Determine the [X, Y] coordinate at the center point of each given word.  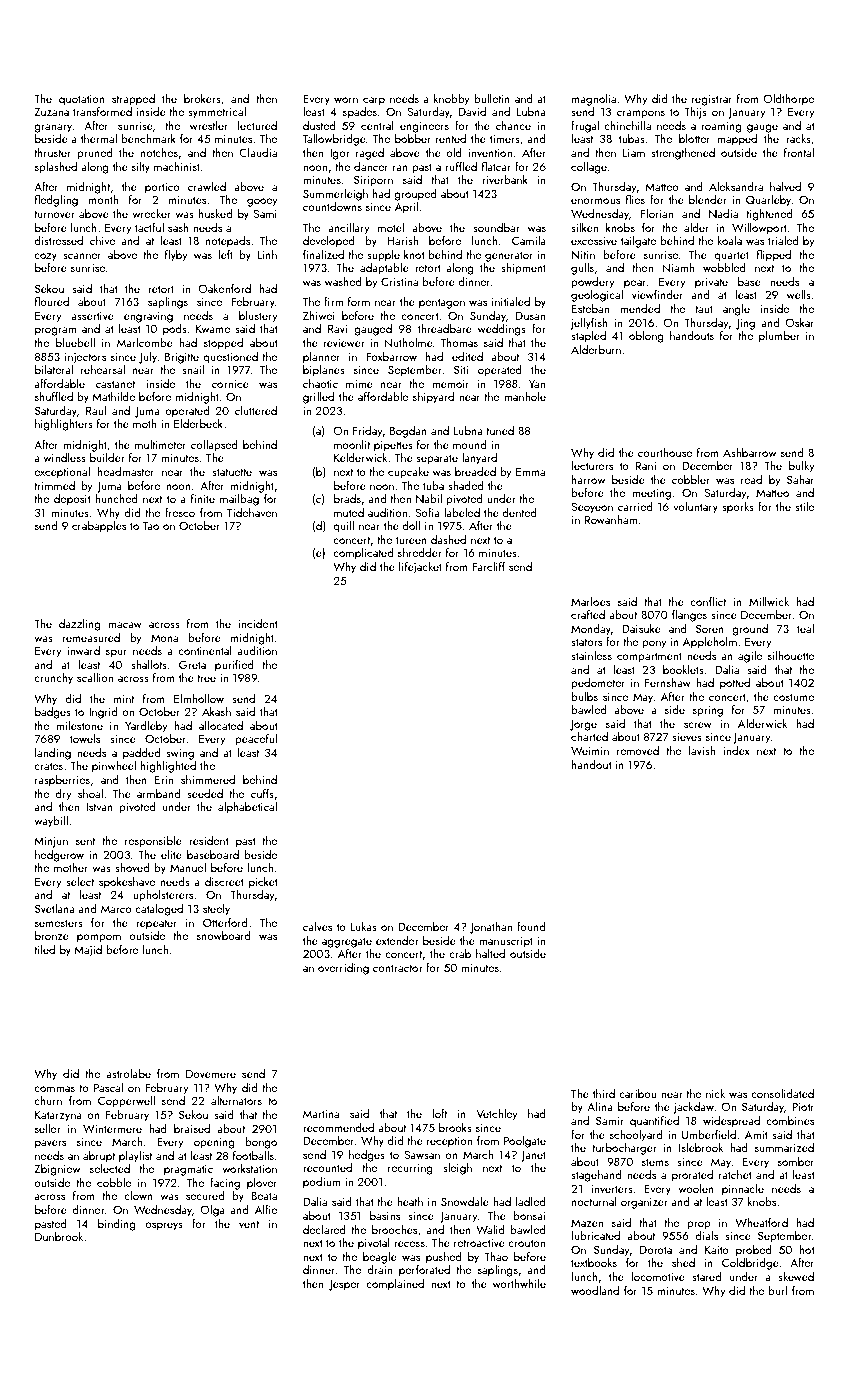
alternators [236, 1100]
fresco [180, 512]
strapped [133, 100]
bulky [801, 467]
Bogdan [408, 432]
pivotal [374, 1244]
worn [346, 100]
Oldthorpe [788, 100]
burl [777, 1290]
